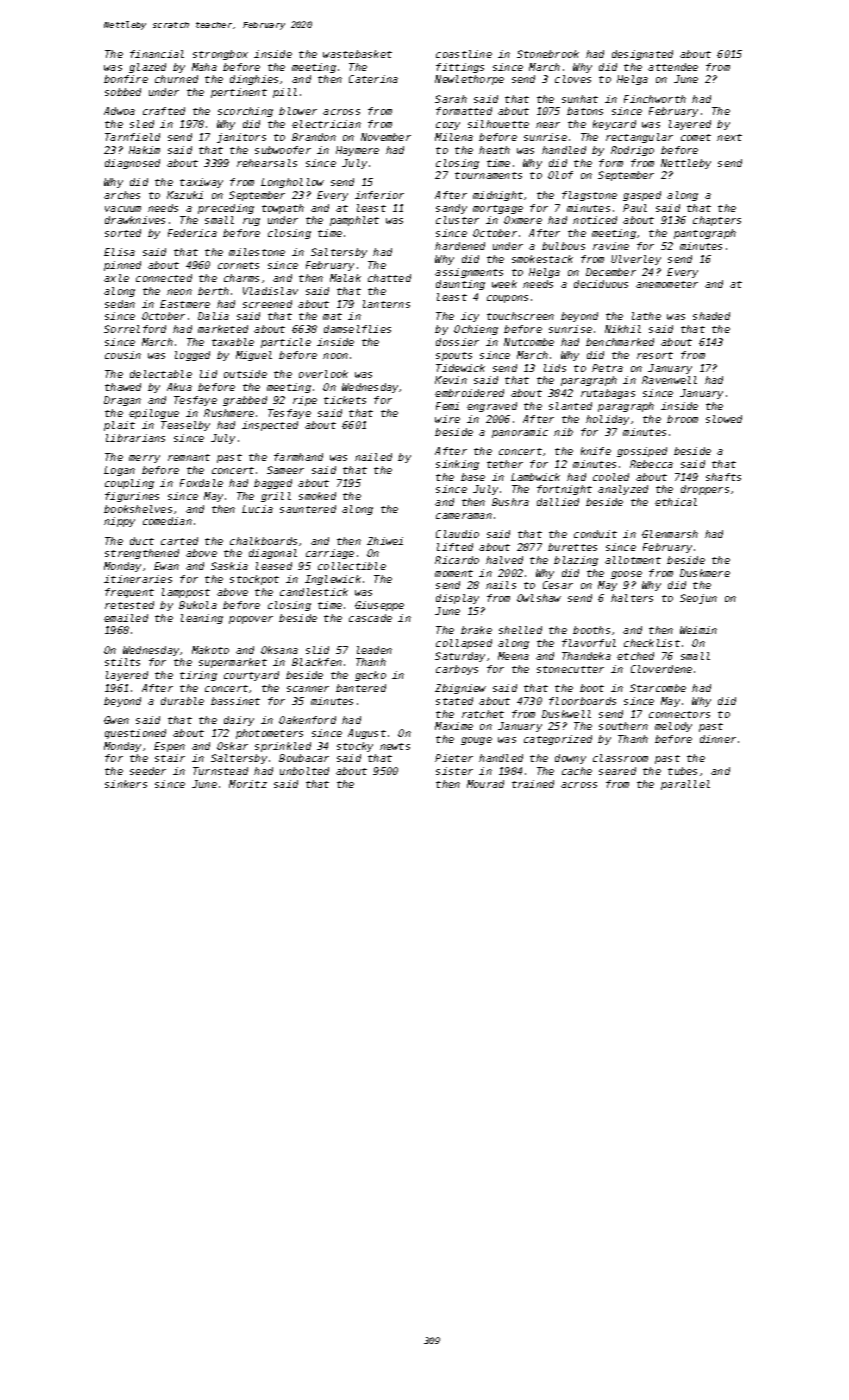 This screenshot has width=849, height=1400. Describe the element at coordinates (464, 644) in the screenshot. I see `collapsed` at that location.
